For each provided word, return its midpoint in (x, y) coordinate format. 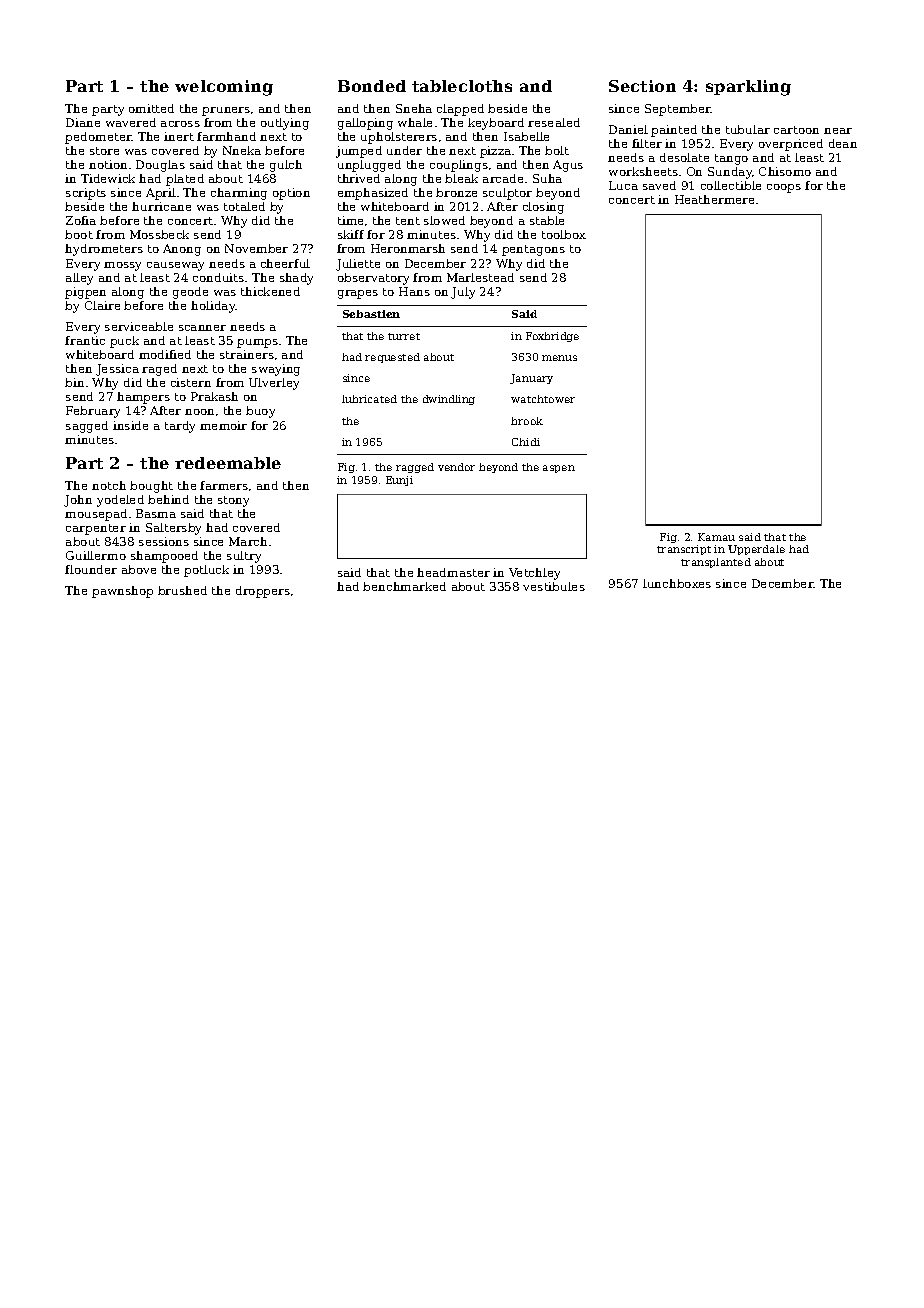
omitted (151, 108)
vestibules (554, 586)
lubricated (369, 399)
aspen (559, 469)
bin (74, 382)
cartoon (796, 130)
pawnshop (122, 592)
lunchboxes (677, 583)
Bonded (372, 86)
